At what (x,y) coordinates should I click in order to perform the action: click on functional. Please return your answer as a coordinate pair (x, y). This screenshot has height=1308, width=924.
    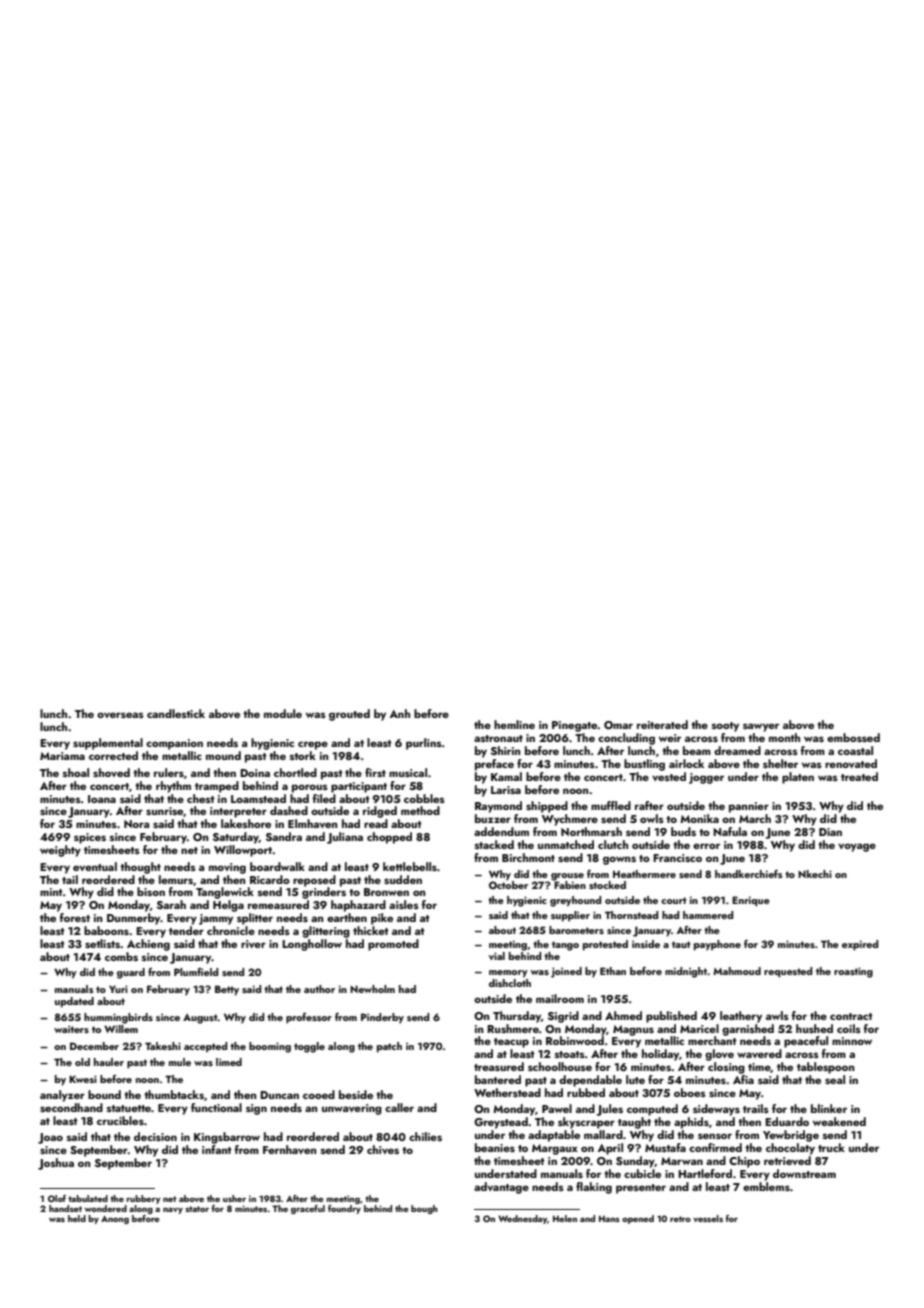
    Looking at the image, I should click on (216, 1107).
